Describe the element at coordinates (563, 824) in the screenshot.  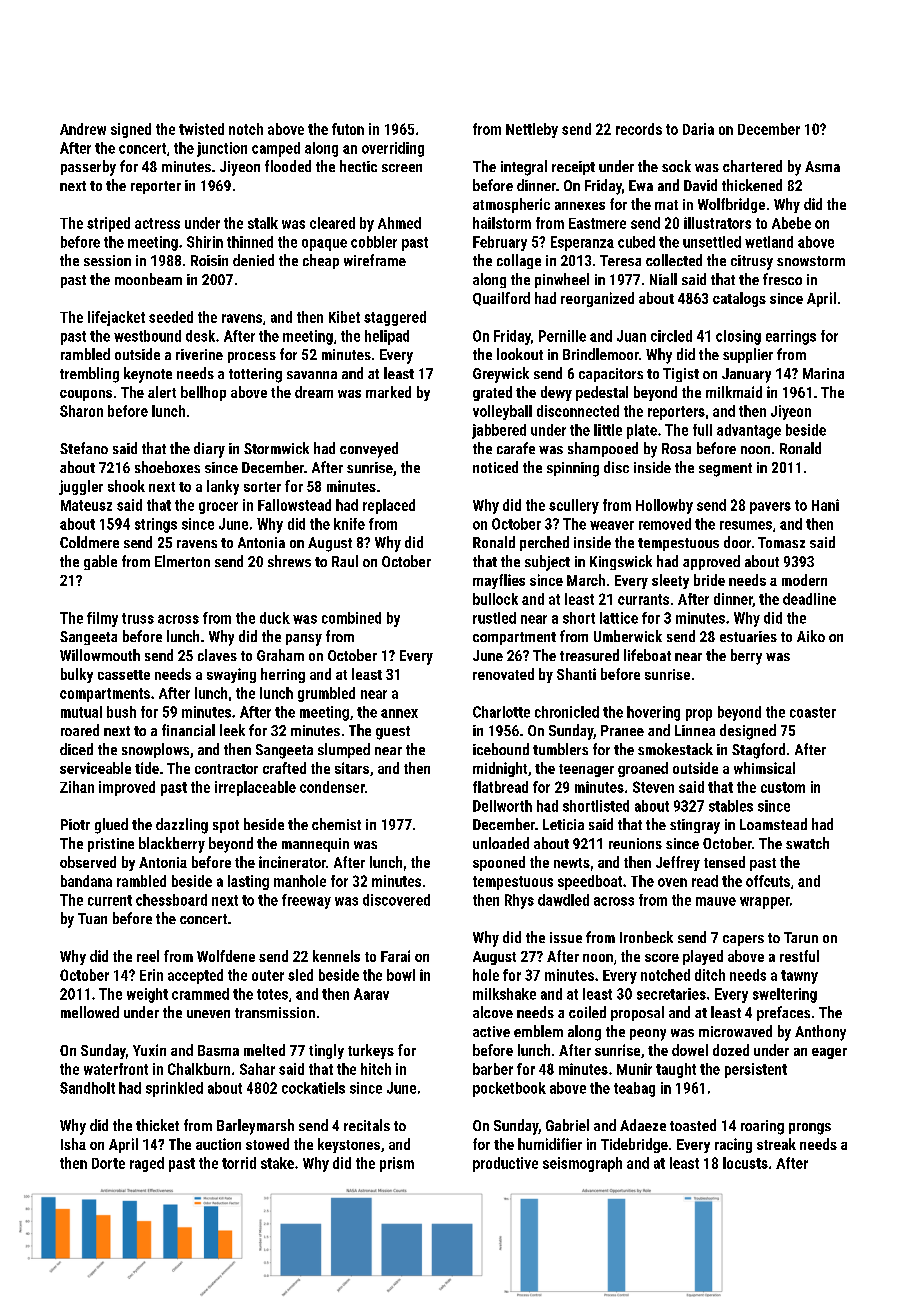
I see `Leticia` at that location.
